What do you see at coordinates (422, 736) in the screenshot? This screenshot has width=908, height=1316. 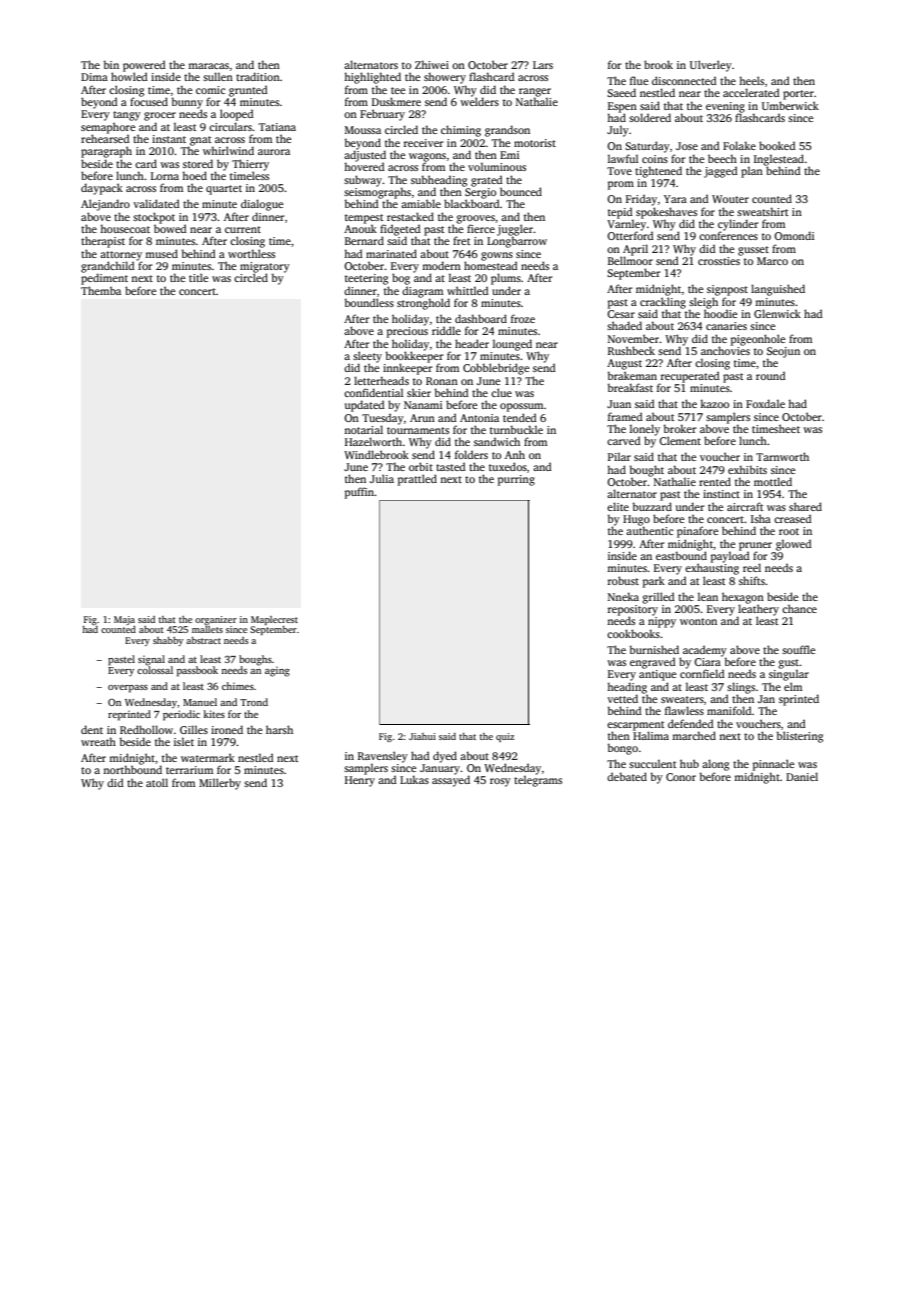 I see `Jiahui` at bounding box center [422, 736].
